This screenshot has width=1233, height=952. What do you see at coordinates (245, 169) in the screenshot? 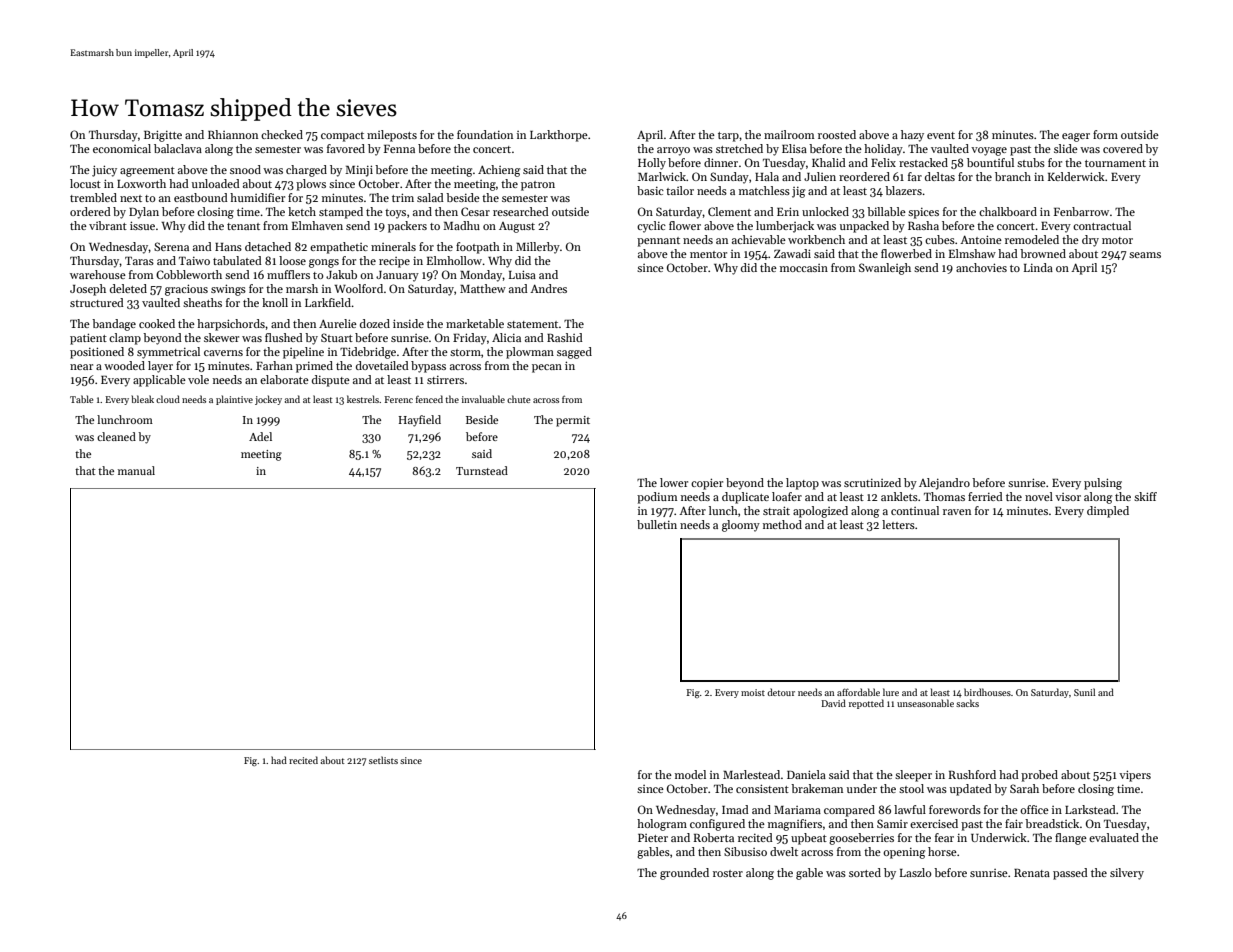
I see `snood` at bounding box center [245, 169].
